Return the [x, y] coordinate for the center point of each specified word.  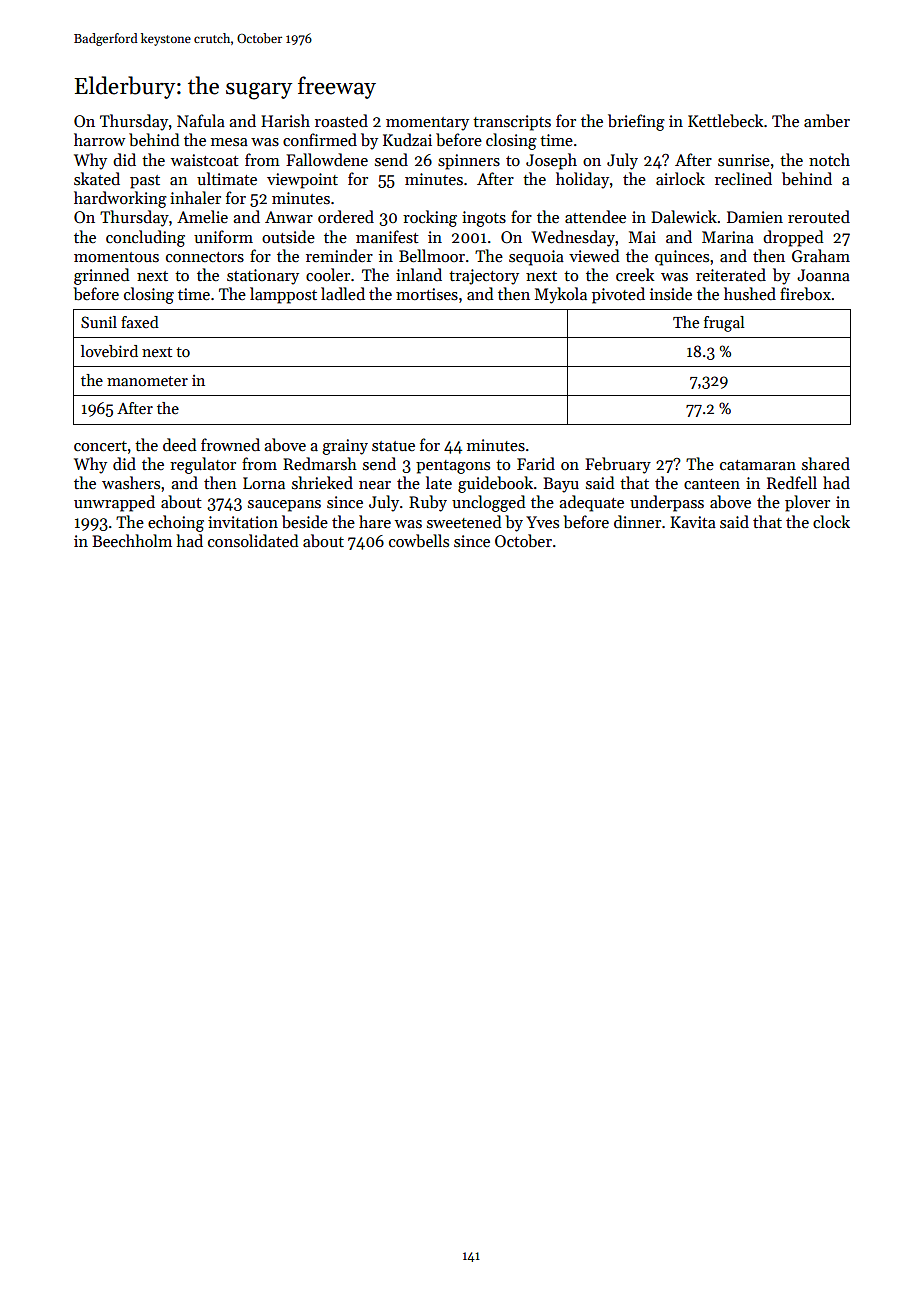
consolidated [253, 540]
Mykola [561, 295]
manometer [147, 381]
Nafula [201, 120]
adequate [591, 503]
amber [827, 120]
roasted [341, 121]
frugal [724, 324]
